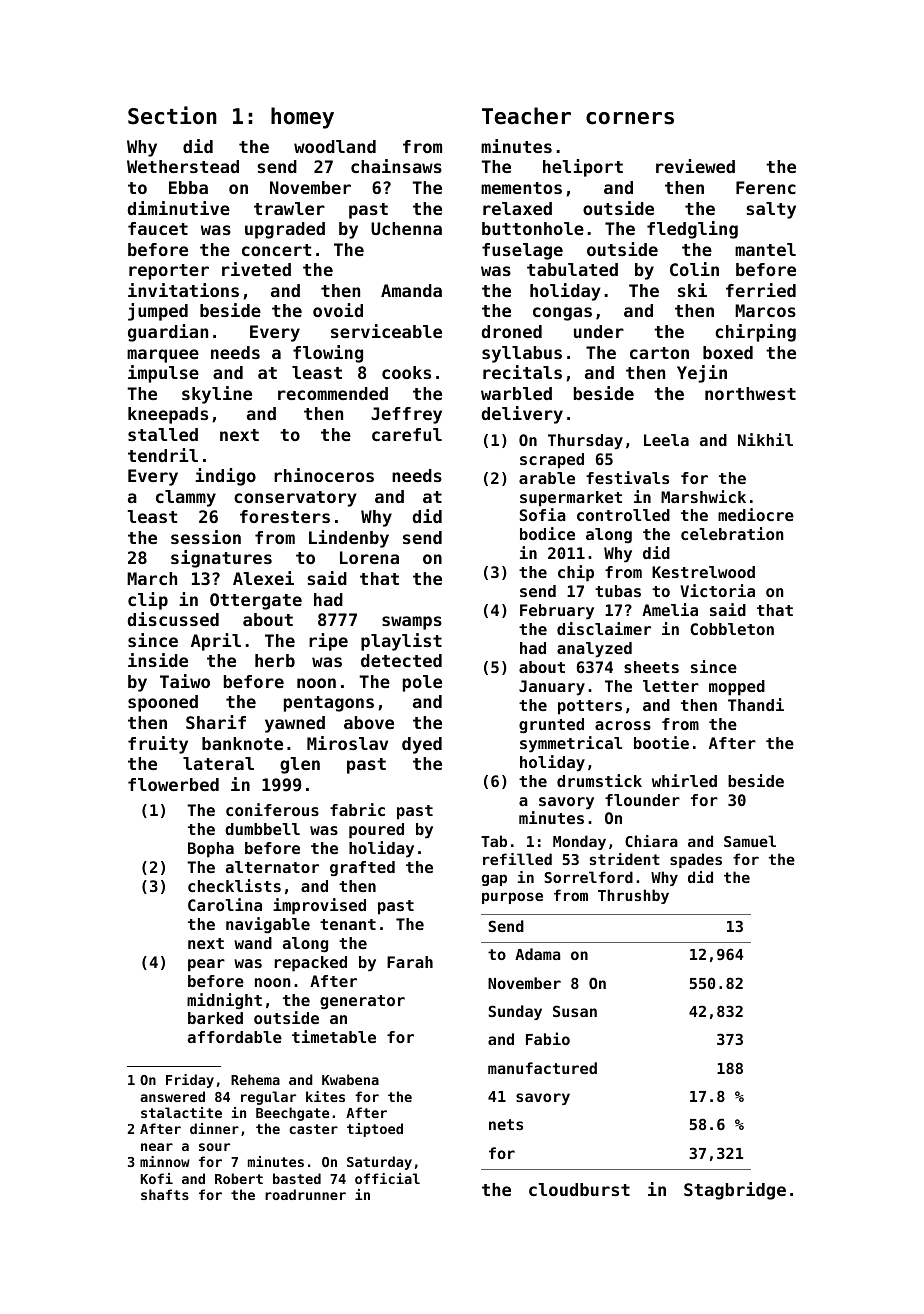 The height and width of the screenshot is (1314, 924). What do you see at coordinates (217, 395) in the screenshot?
I see `skyline` at bounding box center [217, 395].
